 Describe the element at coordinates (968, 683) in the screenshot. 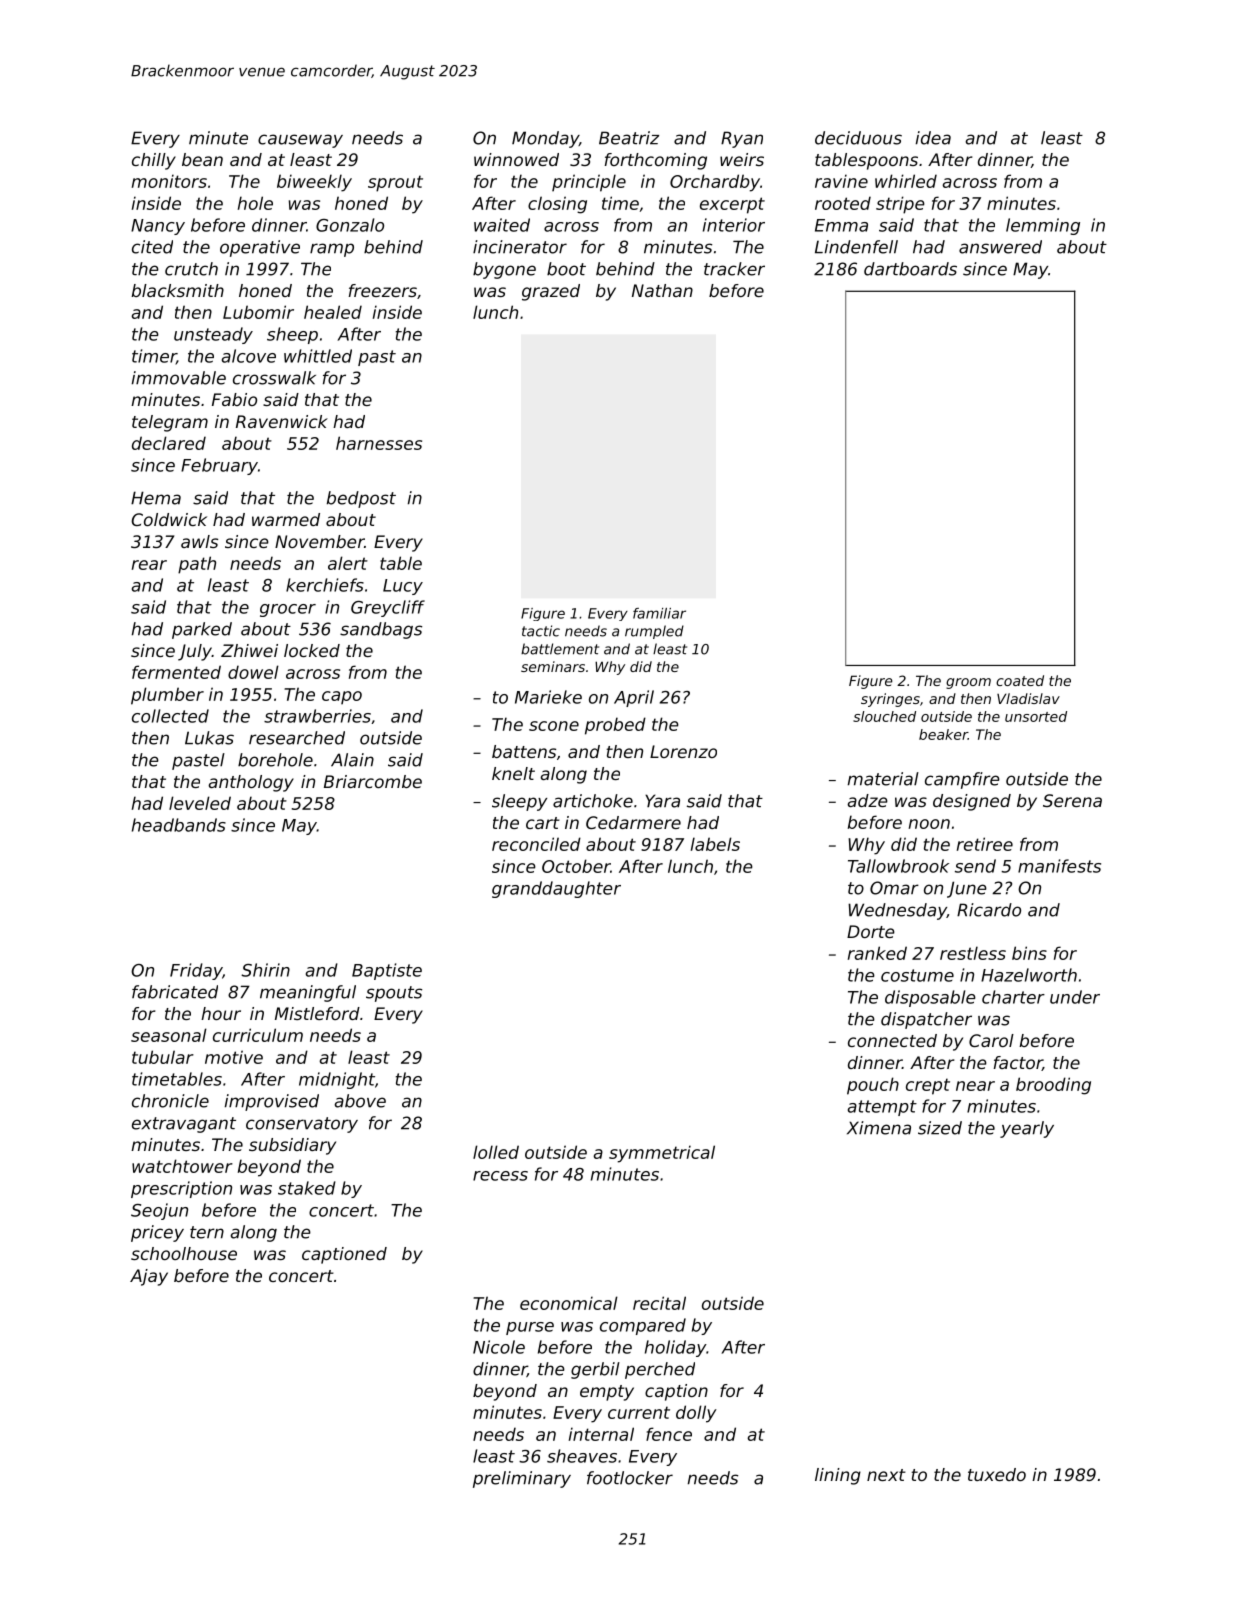

I see `groom` at that location.
